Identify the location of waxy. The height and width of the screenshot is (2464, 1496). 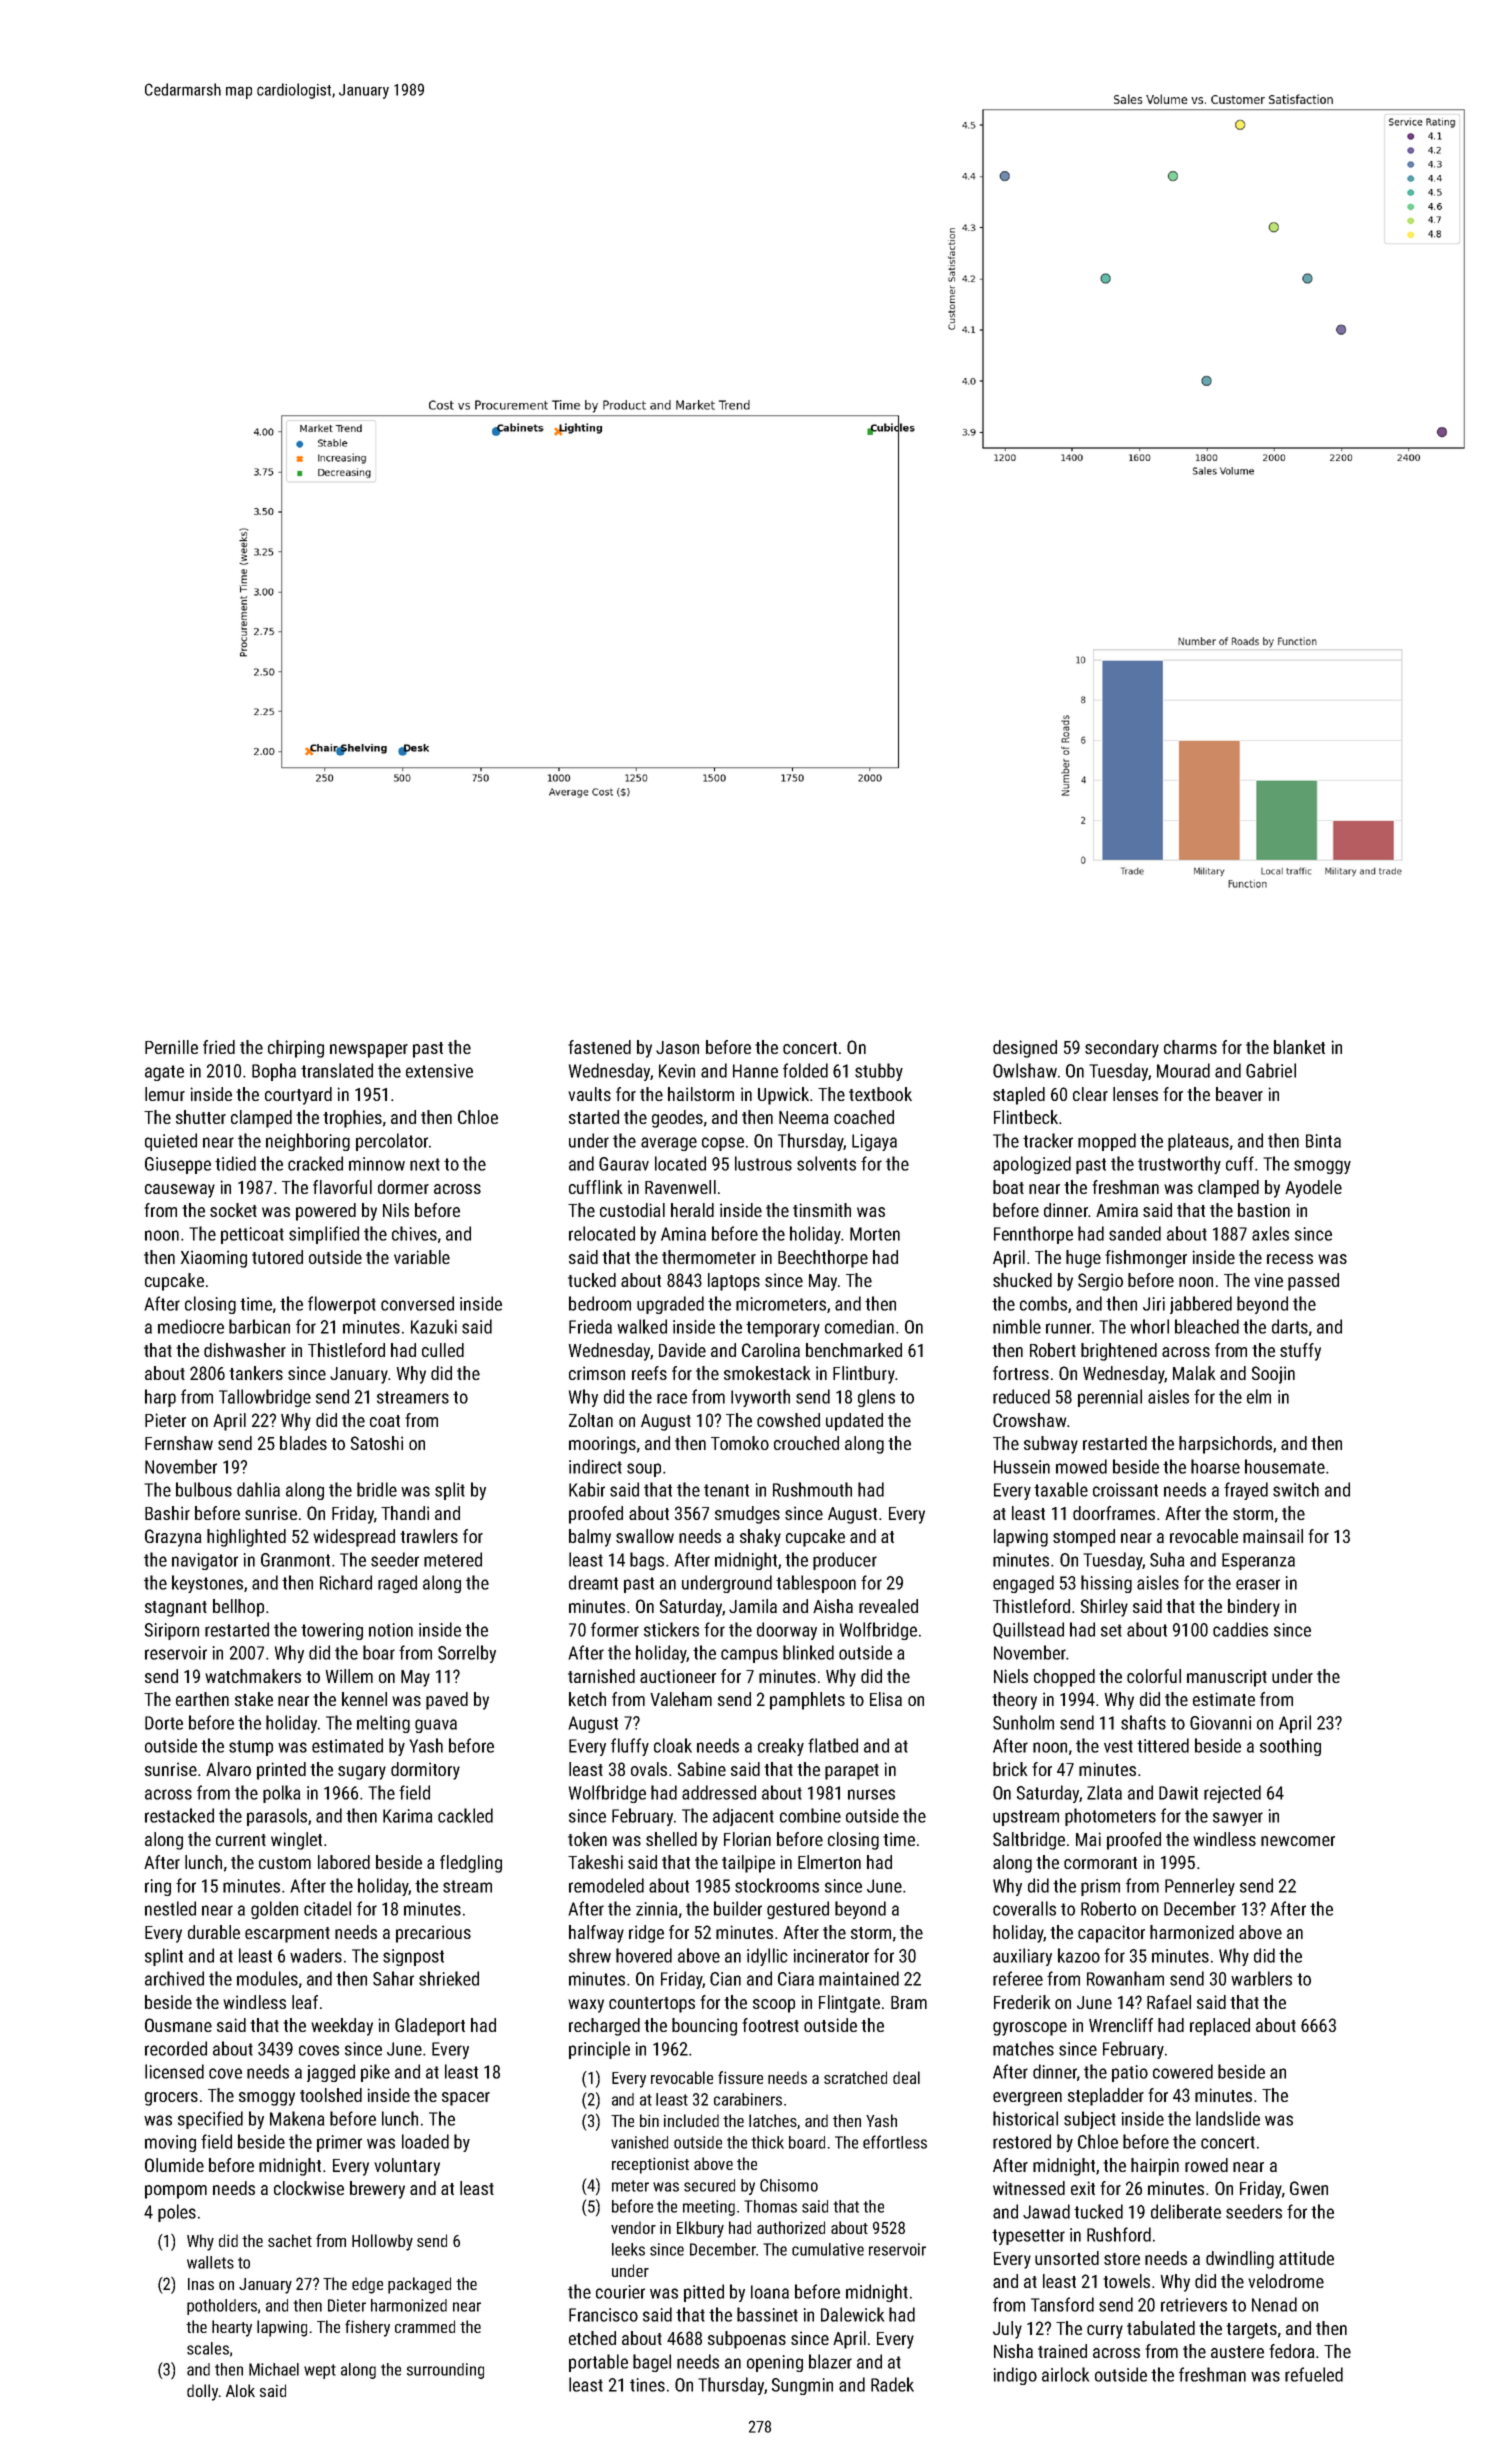
(586, 2006).
